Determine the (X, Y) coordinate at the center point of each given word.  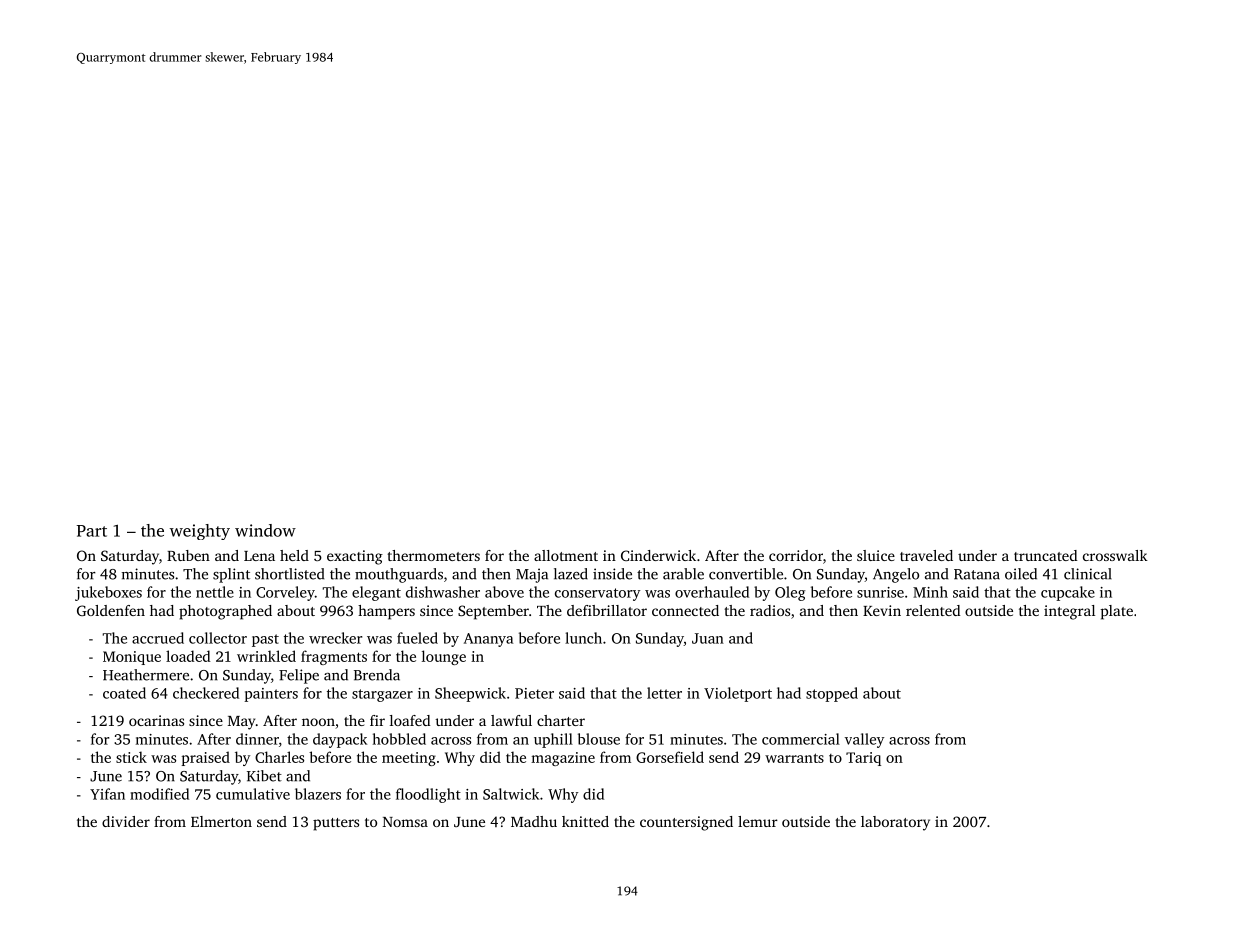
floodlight (428, 795)
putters (336, 824)
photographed (225, 612)
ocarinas (156, 720)
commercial (801, 739)
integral (1069, 612)
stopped (832, 694)
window (265, 530)
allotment (566, 555)
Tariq (863, 759)
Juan (708, 638)
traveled (926, 555)
